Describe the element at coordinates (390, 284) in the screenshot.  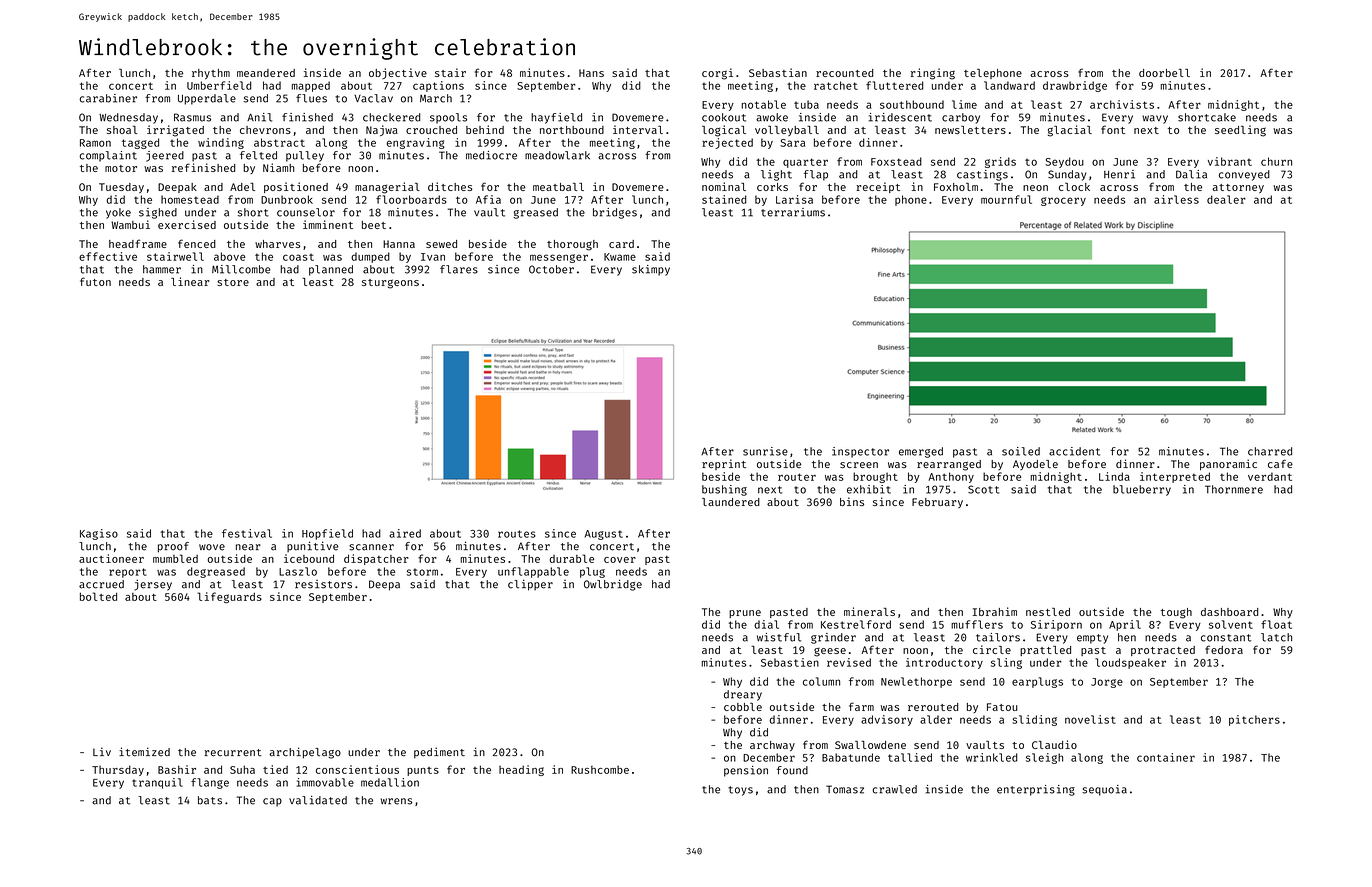
I see `sturgeons` at that location.
